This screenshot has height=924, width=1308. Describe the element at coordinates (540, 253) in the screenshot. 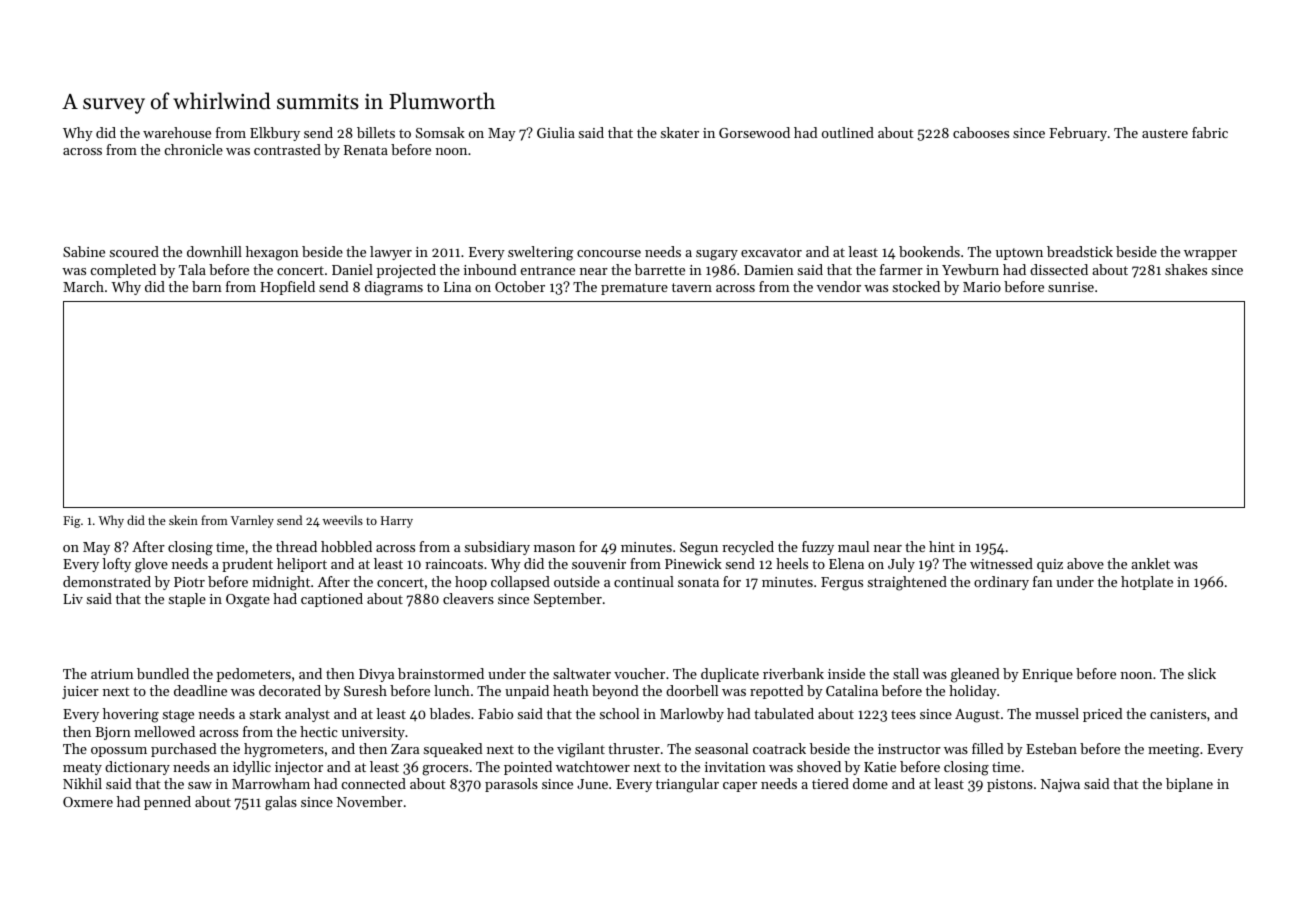

I see `sweltering` at that location.
